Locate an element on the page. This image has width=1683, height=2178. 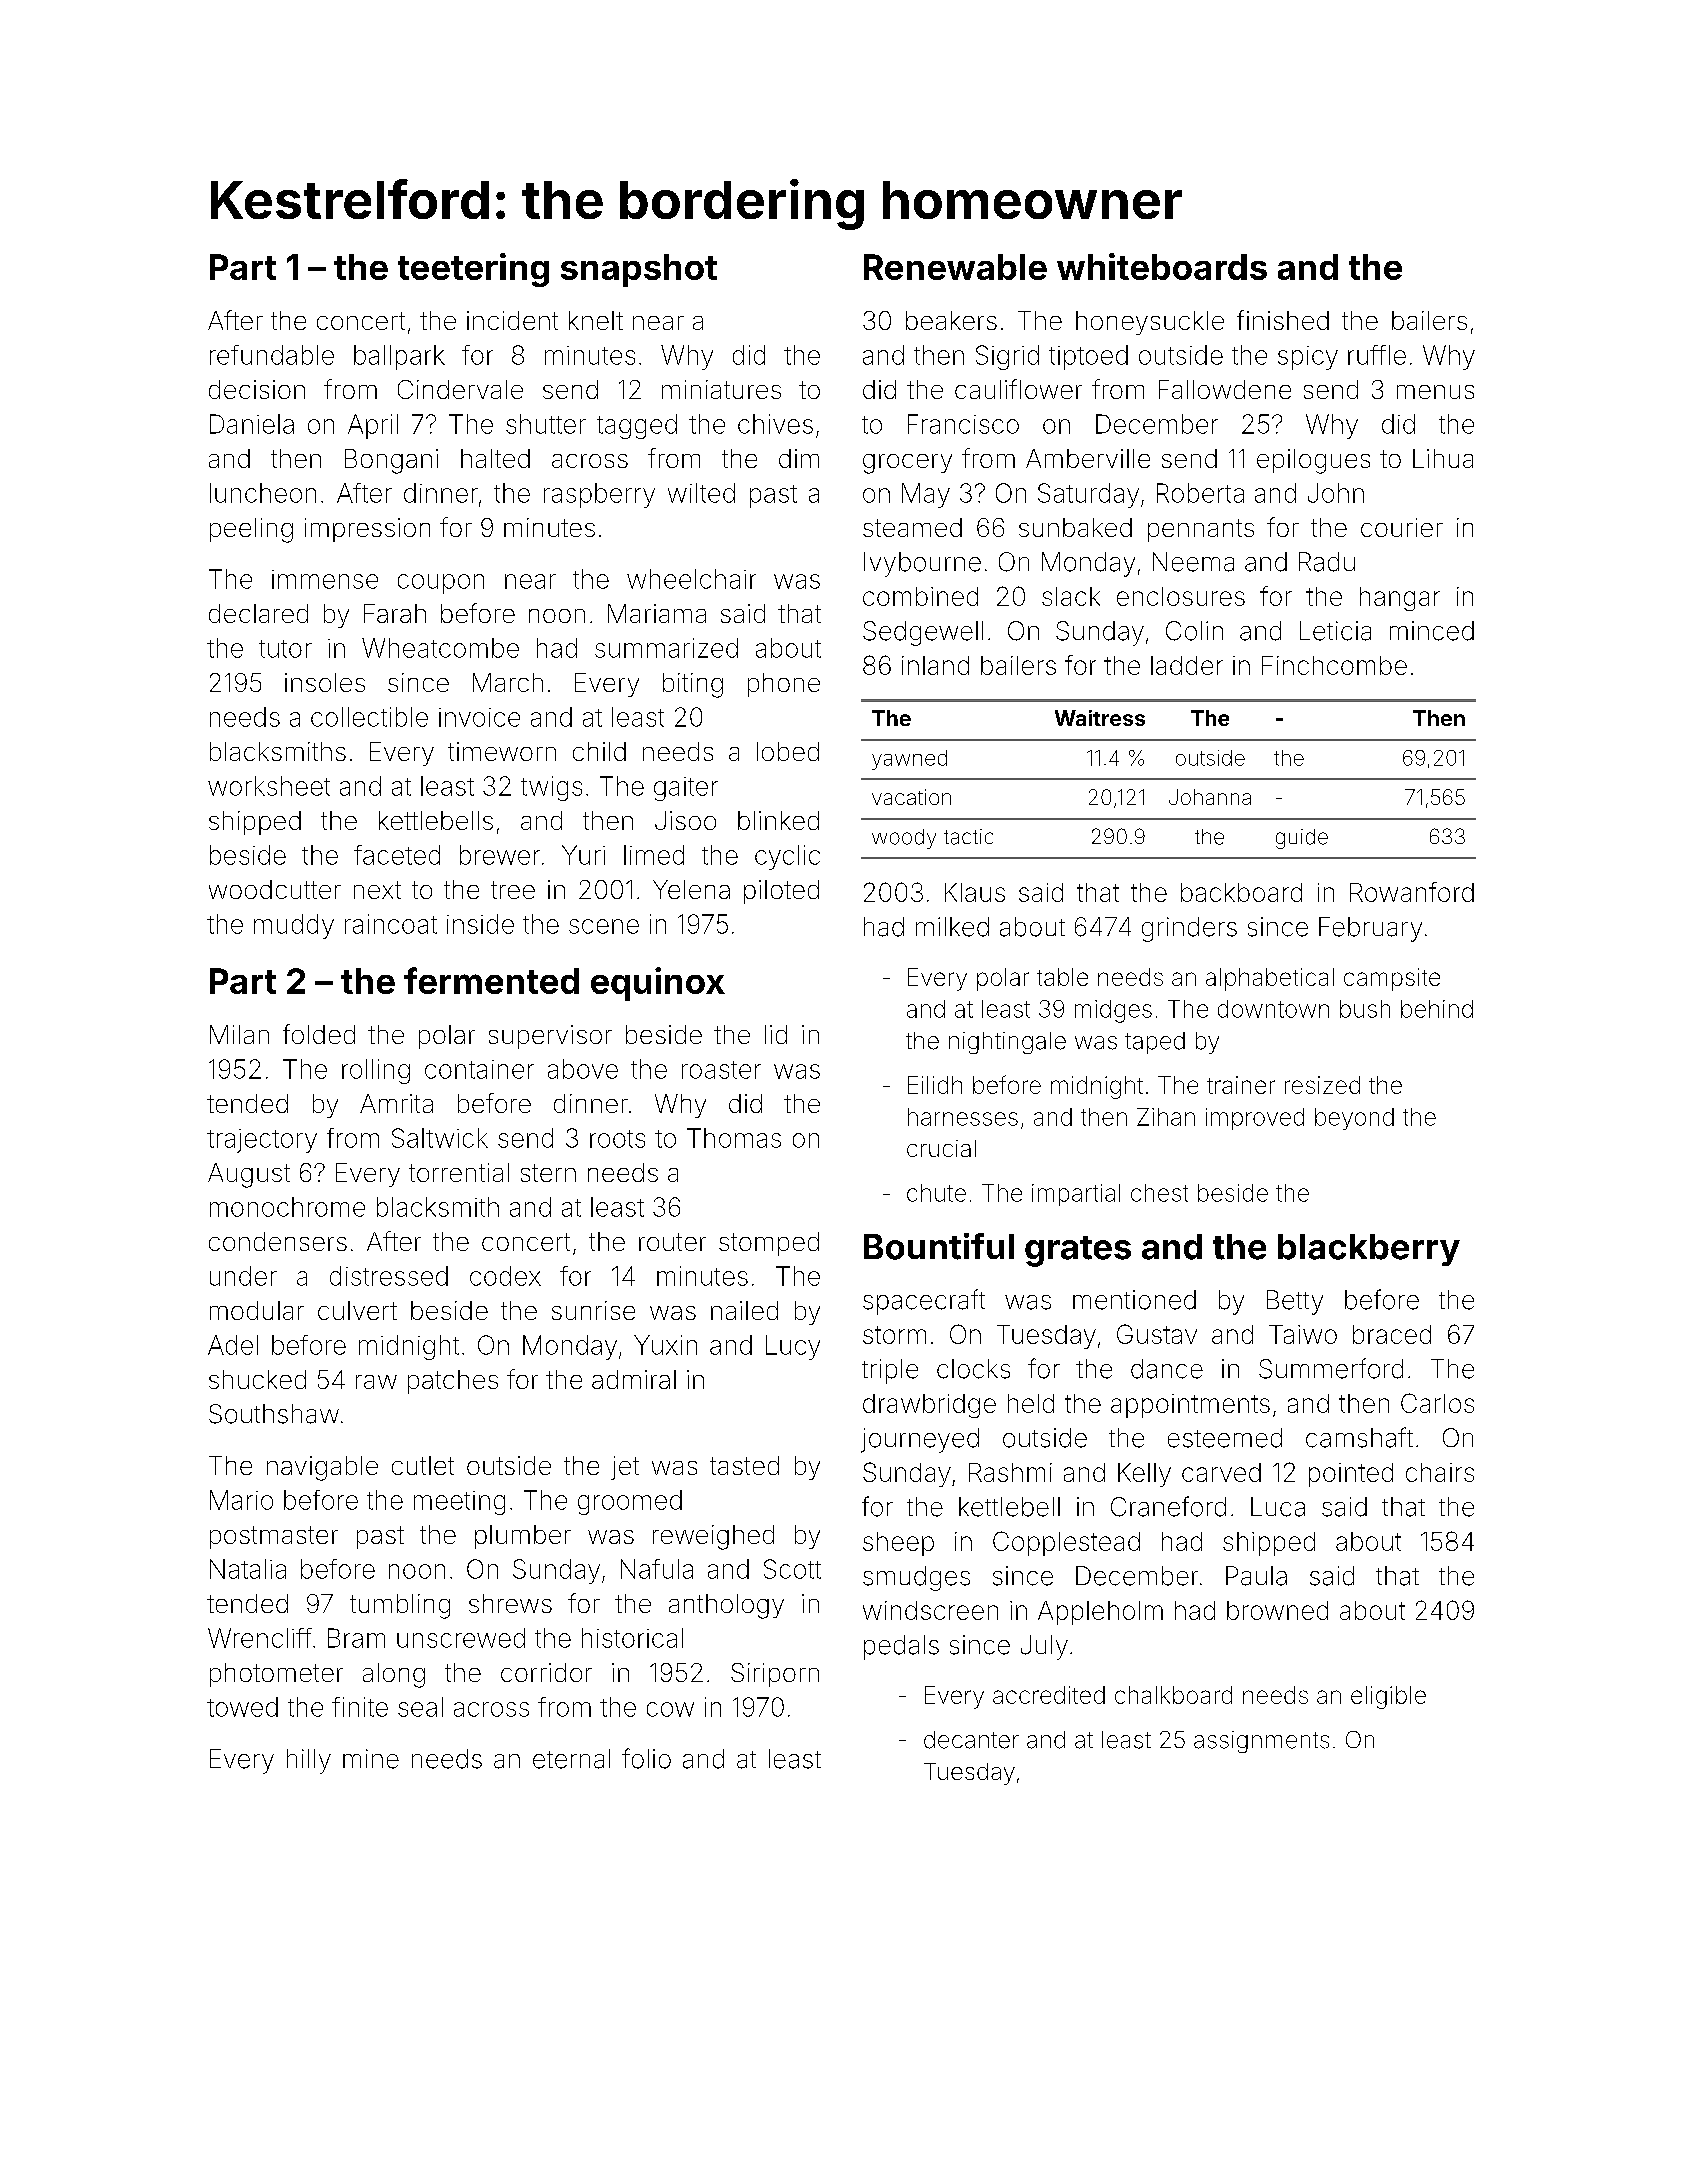
taped is located at coordinates (1155, 1043).
